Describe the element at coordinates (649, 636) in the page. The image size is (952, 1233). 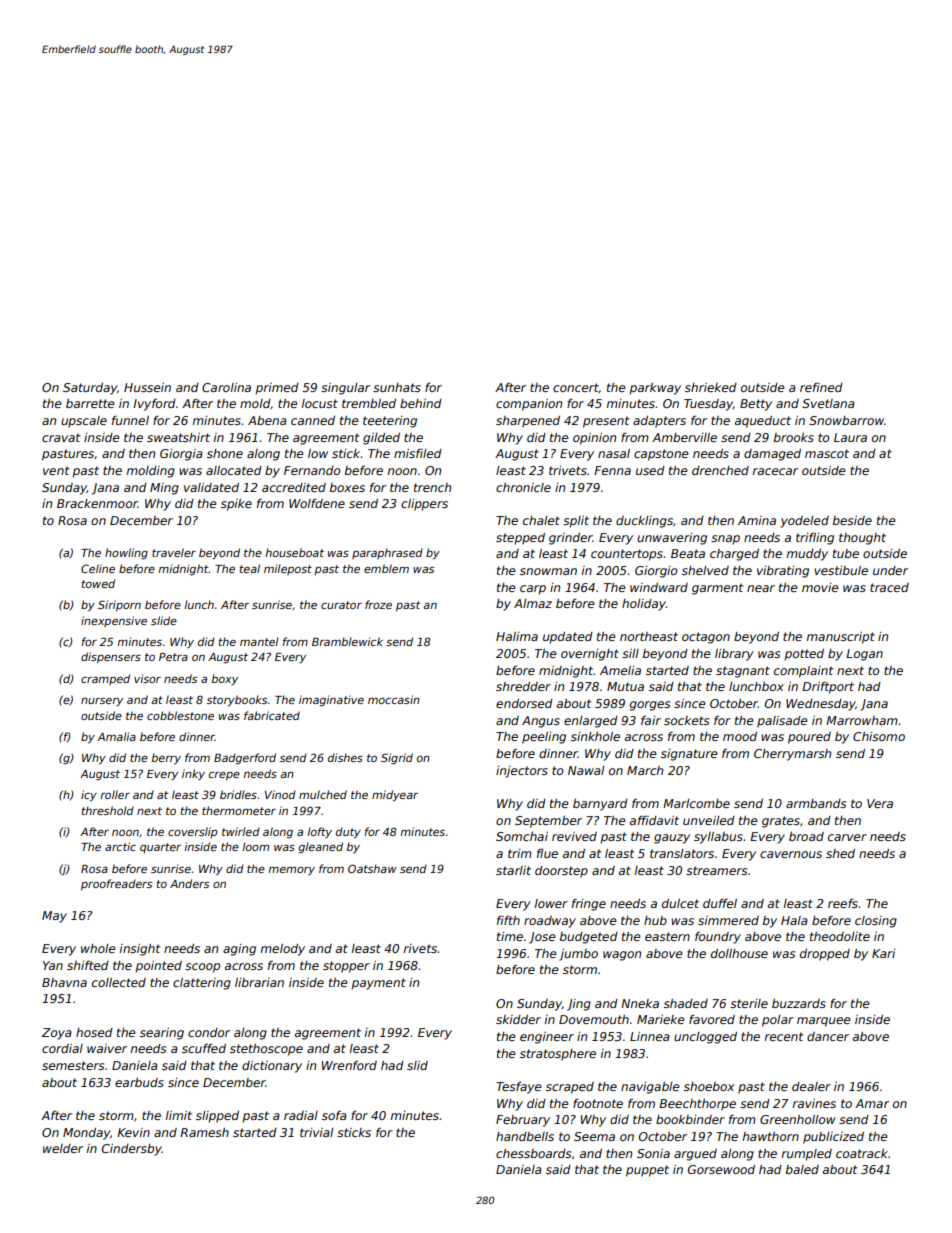
I see `northeast` at that location.
